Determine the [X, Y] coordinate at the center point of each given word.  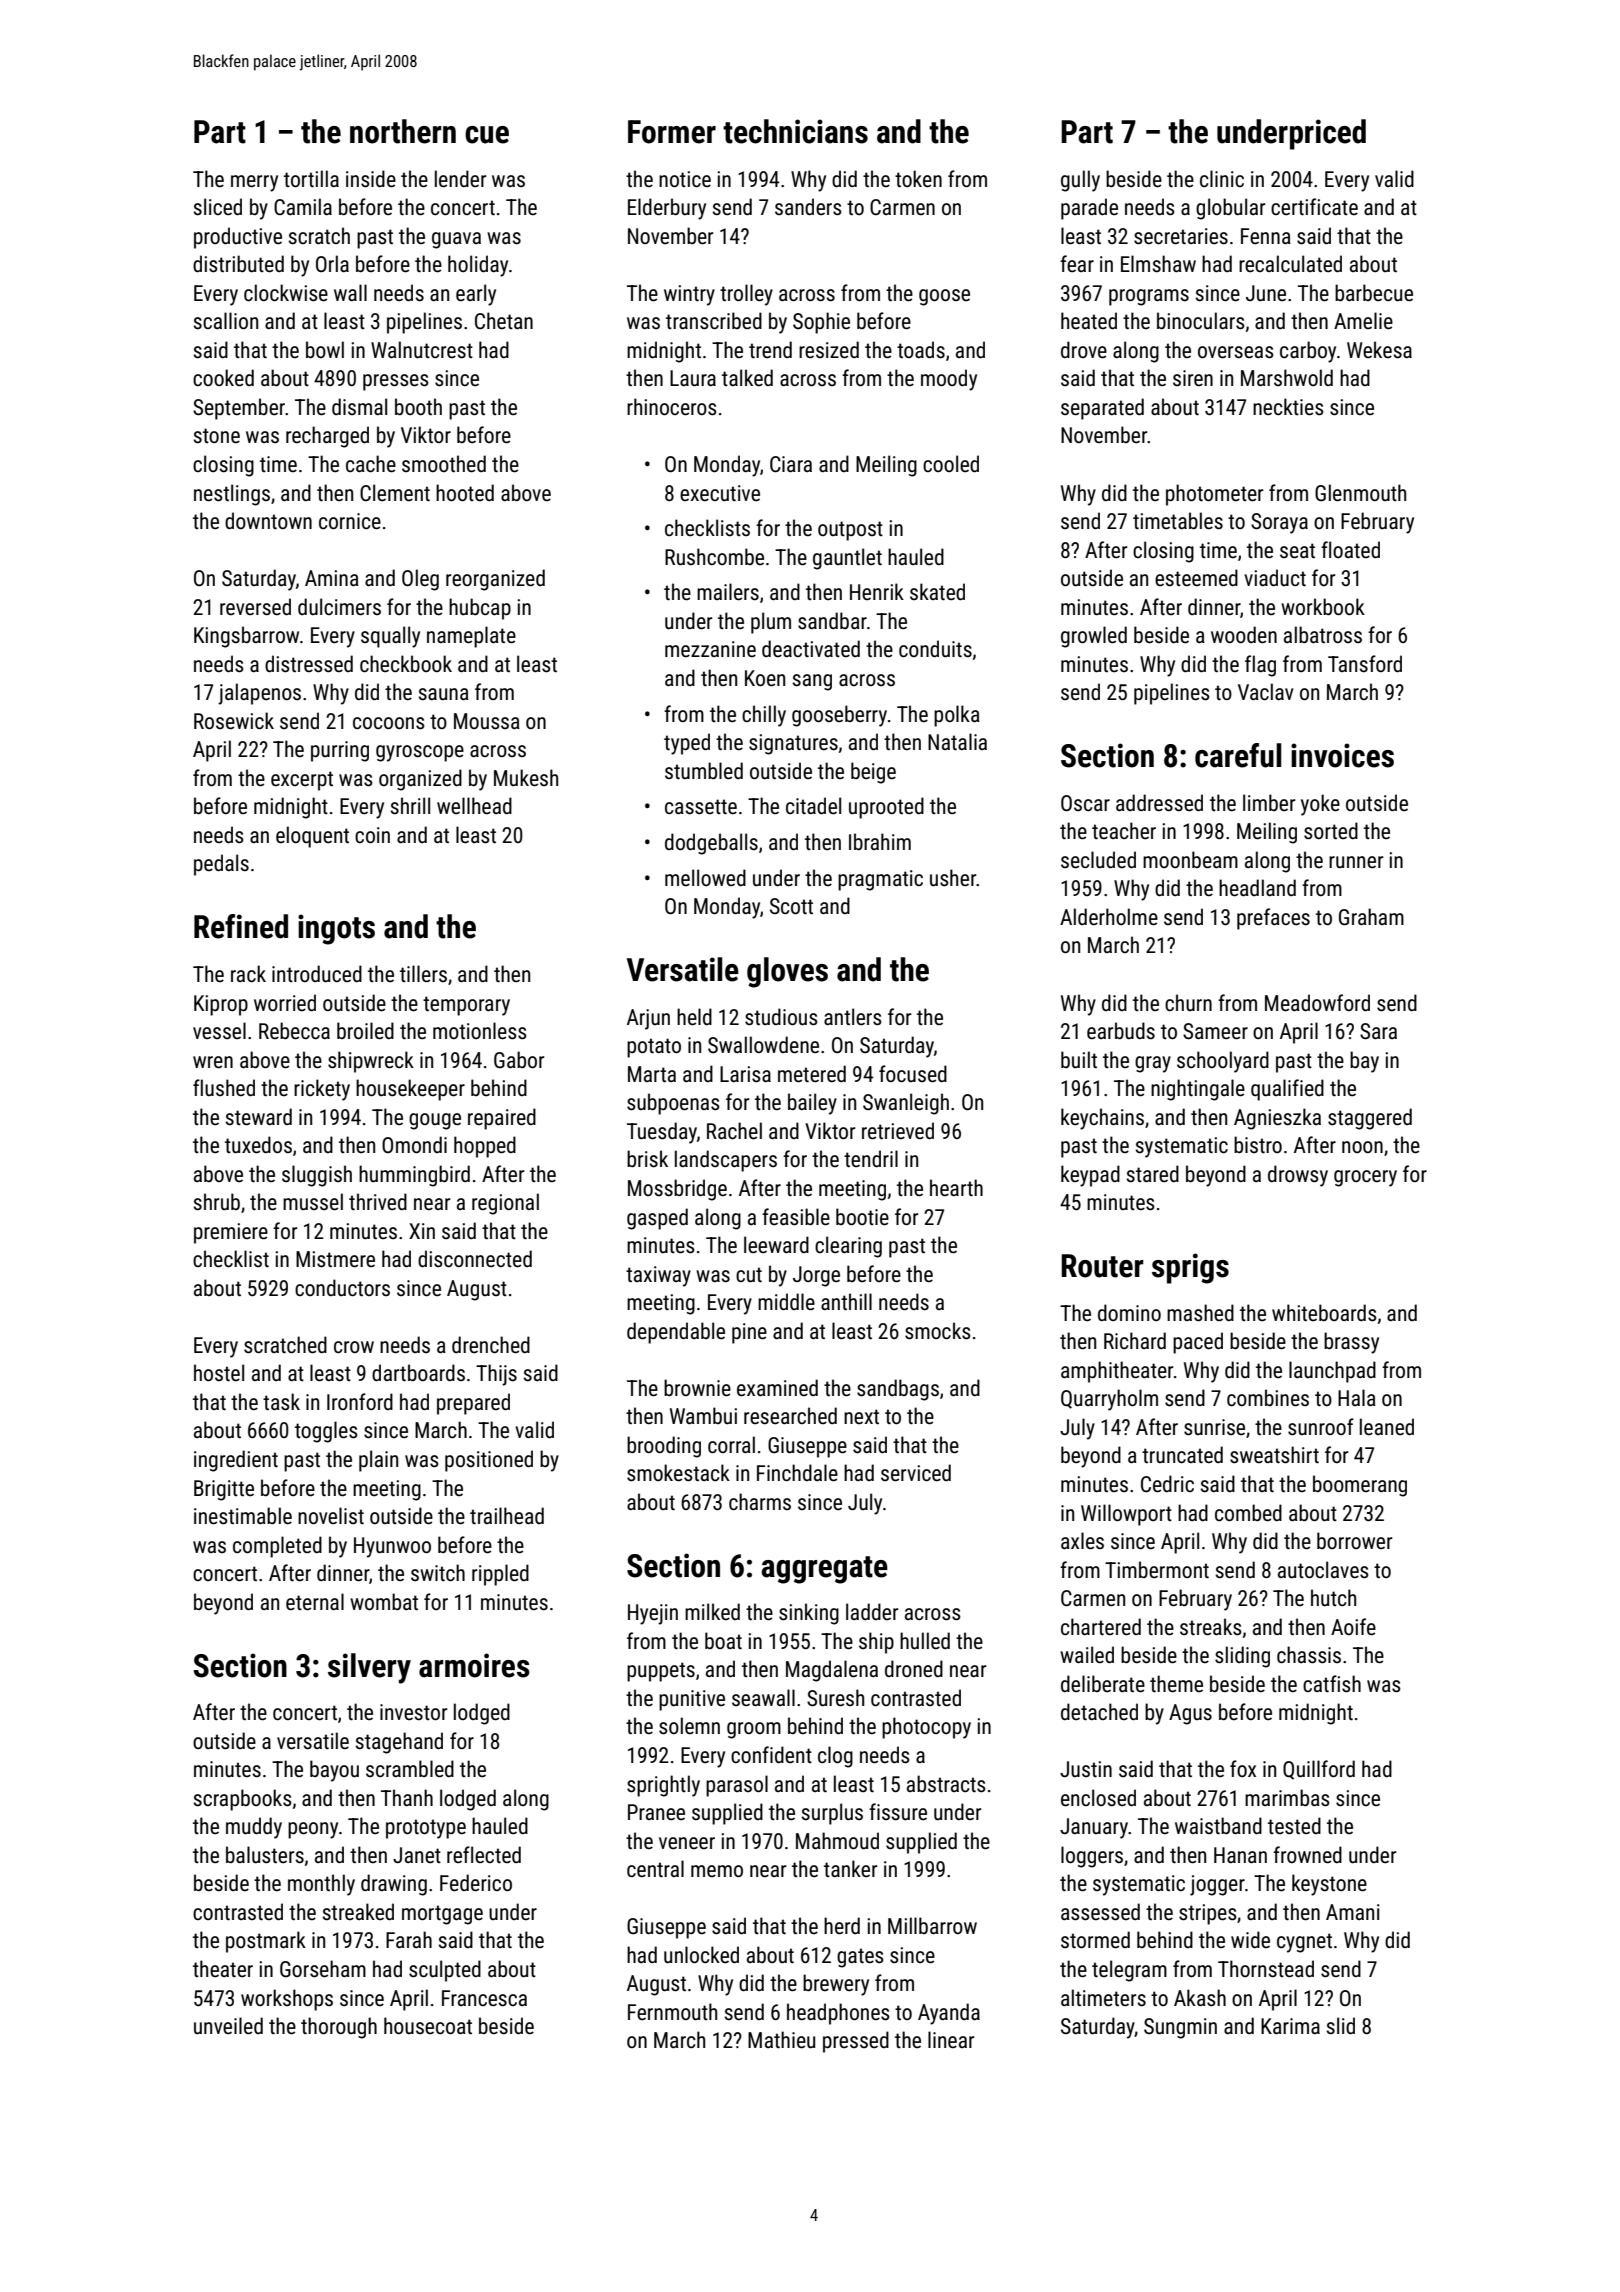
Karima [1290, 2026]
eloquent [312, 837]
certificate [1314, 206]
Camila [303, 206]
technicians [795, 131]
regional [505, 1204]
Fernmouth [672, 2012]
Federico [476, 1883]
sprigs [1190, 1268]
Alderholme [1109, 917]
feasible [796, 1217]
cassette [701, 807]
